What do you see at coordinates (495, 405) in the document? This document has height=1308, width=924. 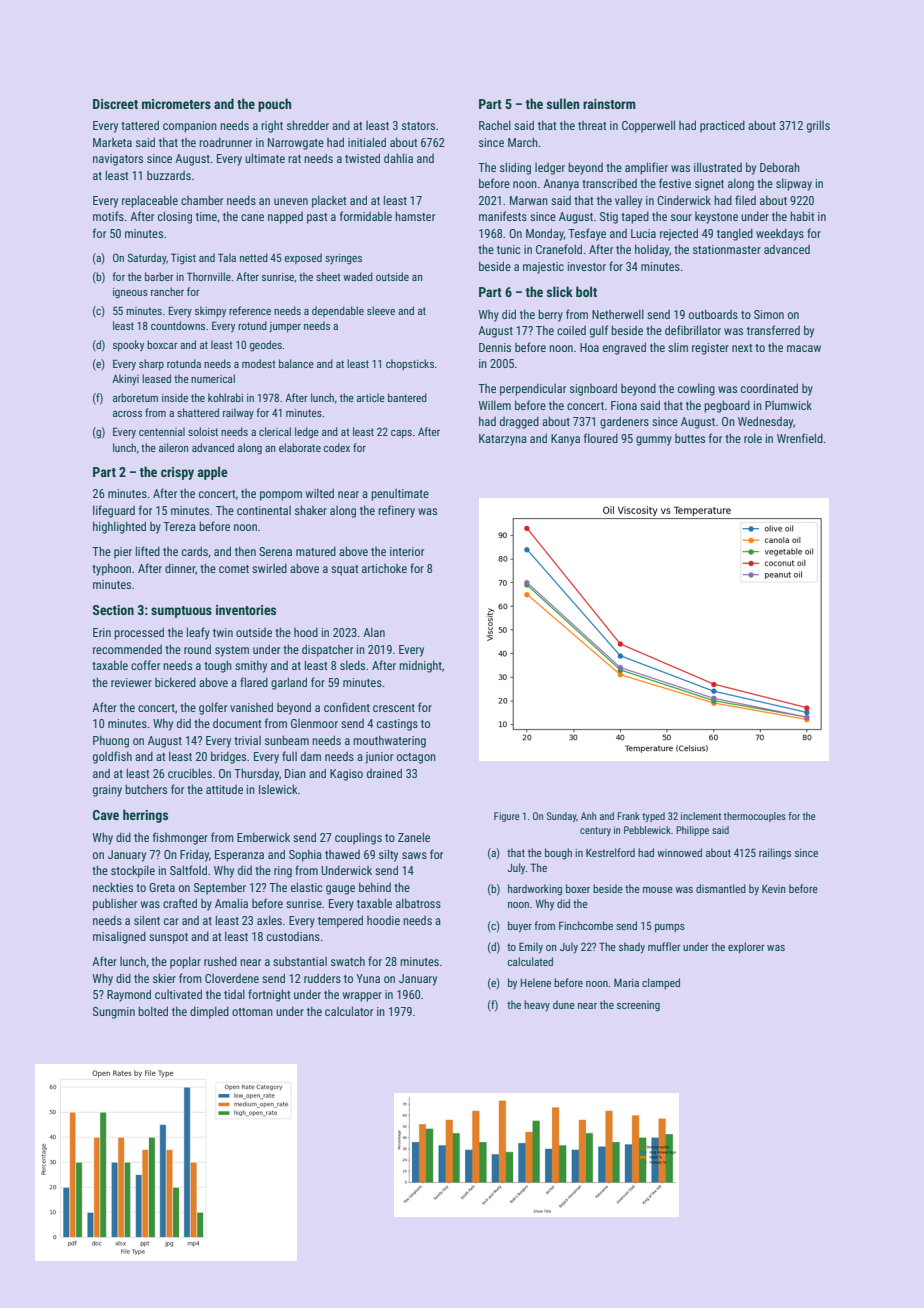 I see `Willem` at bounding box center [495, 405].
